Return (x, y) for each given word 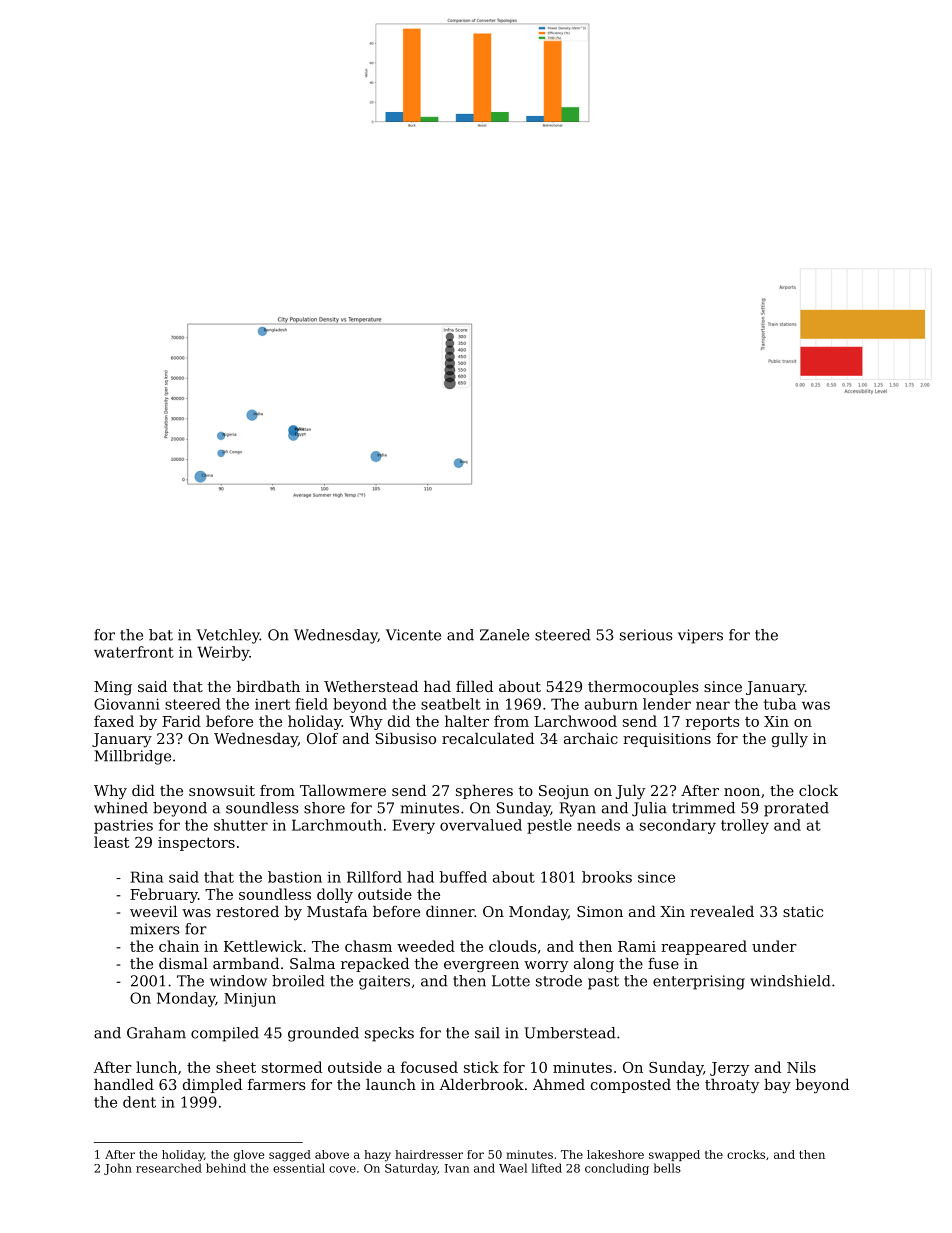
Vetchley (228, 636)
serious (646, 635)
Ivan (457, 1168)
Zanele (504, 635)
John (118, 1169)
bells (667, 1168)
